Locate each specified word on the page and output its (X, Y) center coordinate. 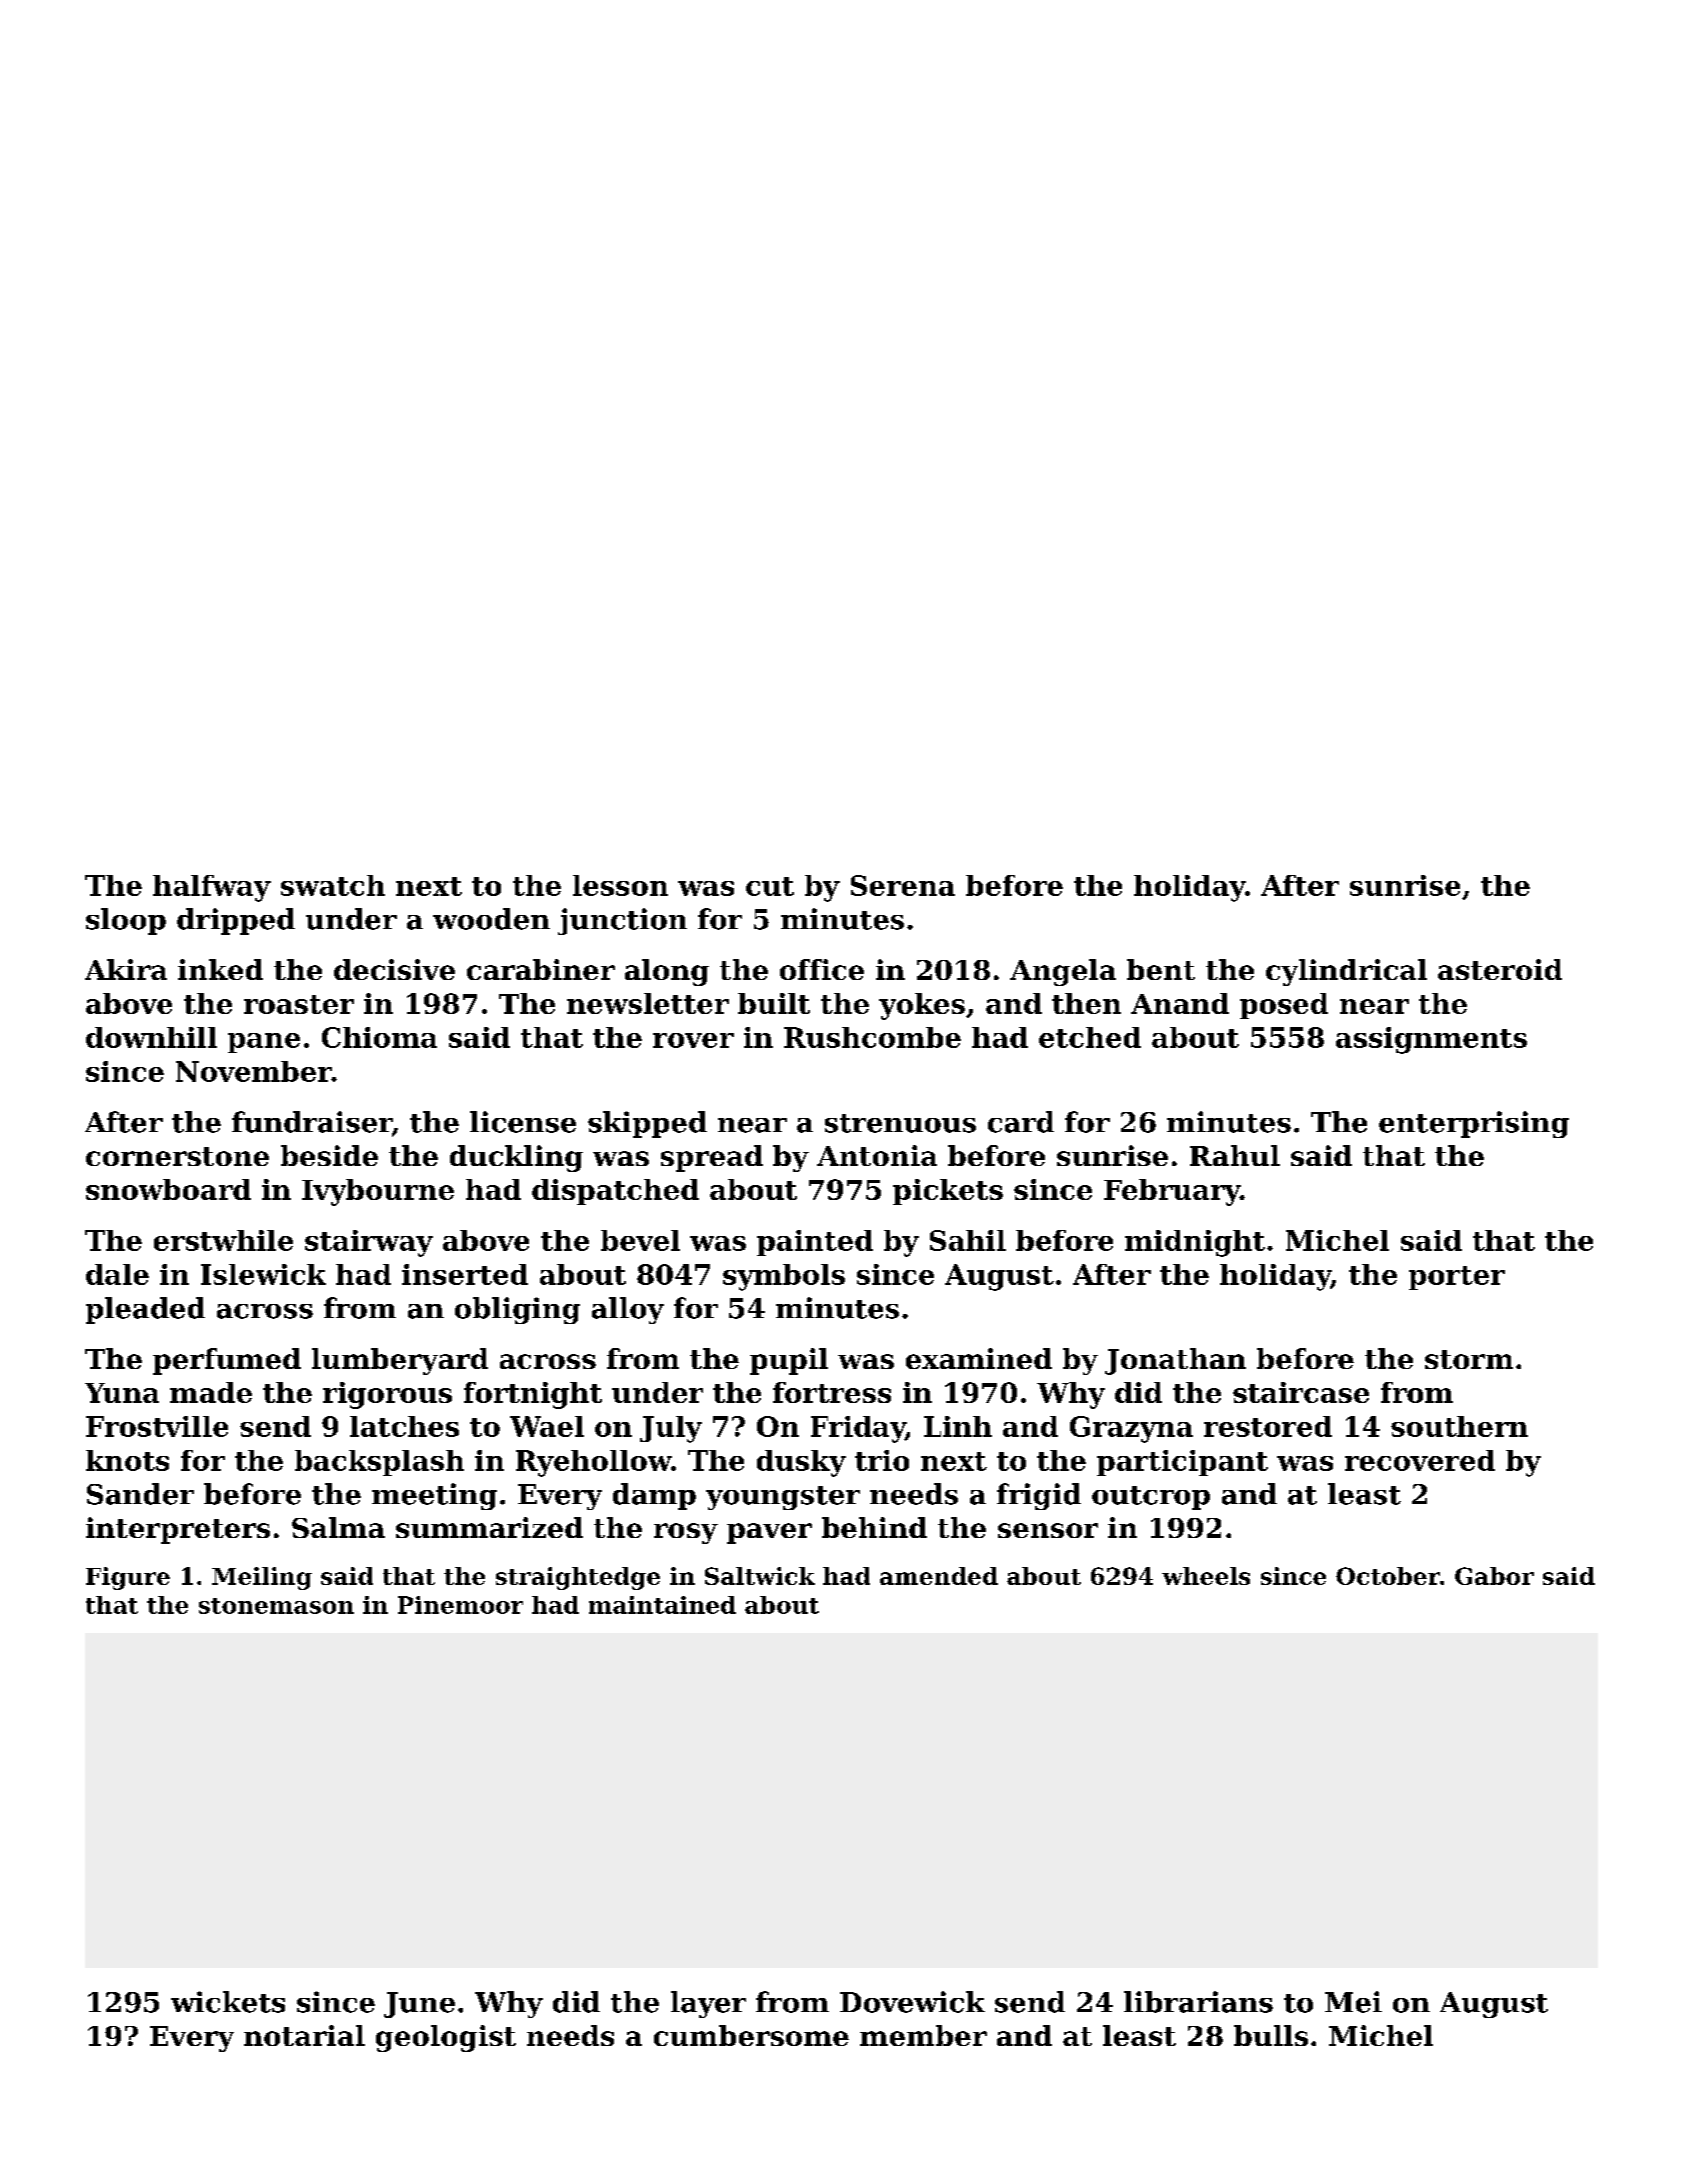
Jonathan (1175, 1361)
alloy (628, 1310)
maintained (662, 1605)
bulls (1271, 2035)
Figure (128, 1578)
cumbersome (751, 2035)
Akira (126, 969)
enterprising (1474, 1124)
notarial (304, 2035)
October (1388, 1576)
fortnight (533, 1395)
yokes (922, 1006)
